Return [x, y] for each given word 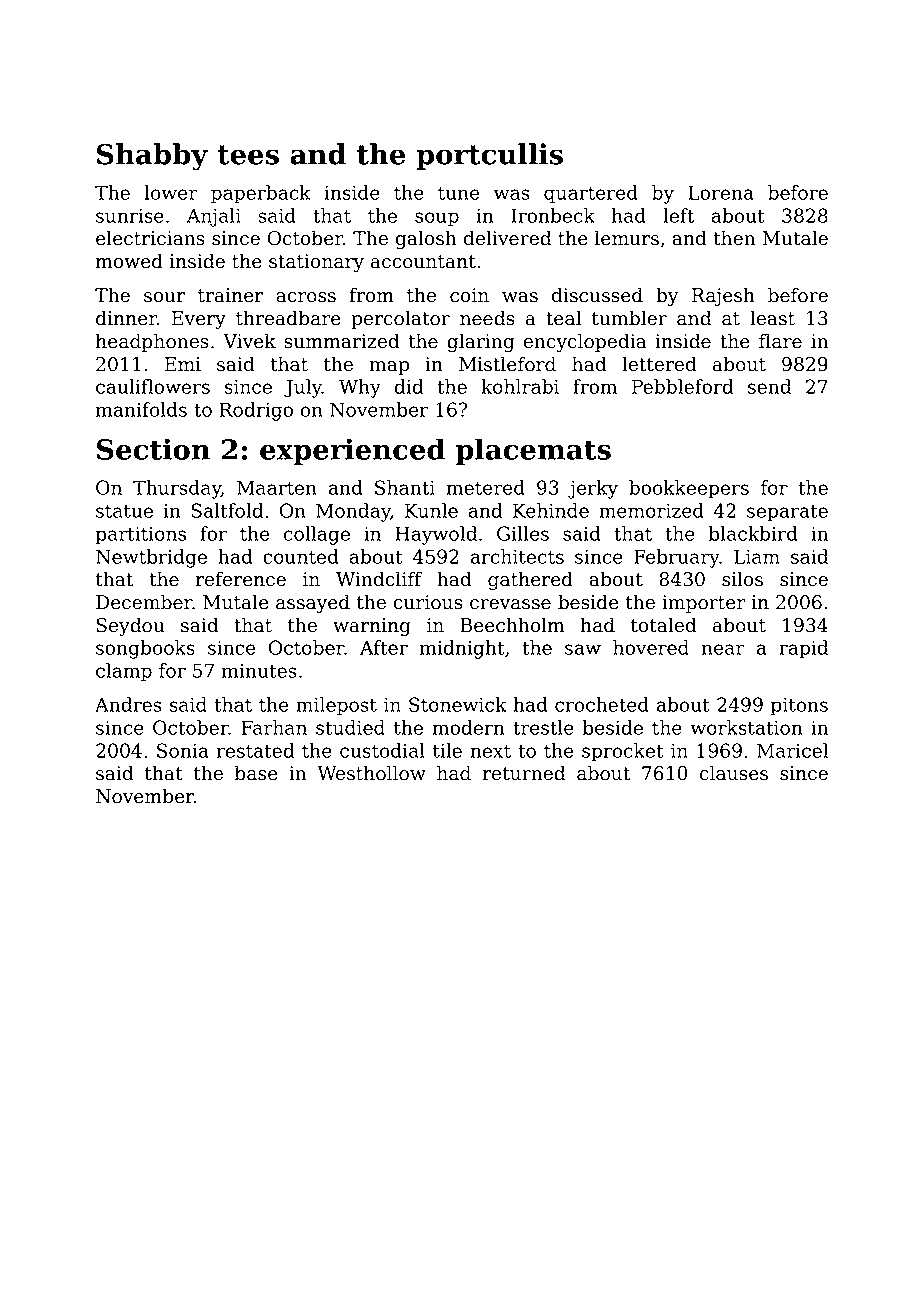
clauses [734, 773]
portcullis [489, 156]
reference [241, 579]
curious [428, 602]
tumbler [629, 318]
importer [704, 604]
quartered [591, 194]
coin [469, 295]
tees [248, 155]
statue [124, 511]
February [677, 558]
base [256, 773]
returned [524, 773]
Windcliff [379, 579]
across [306, 297]
